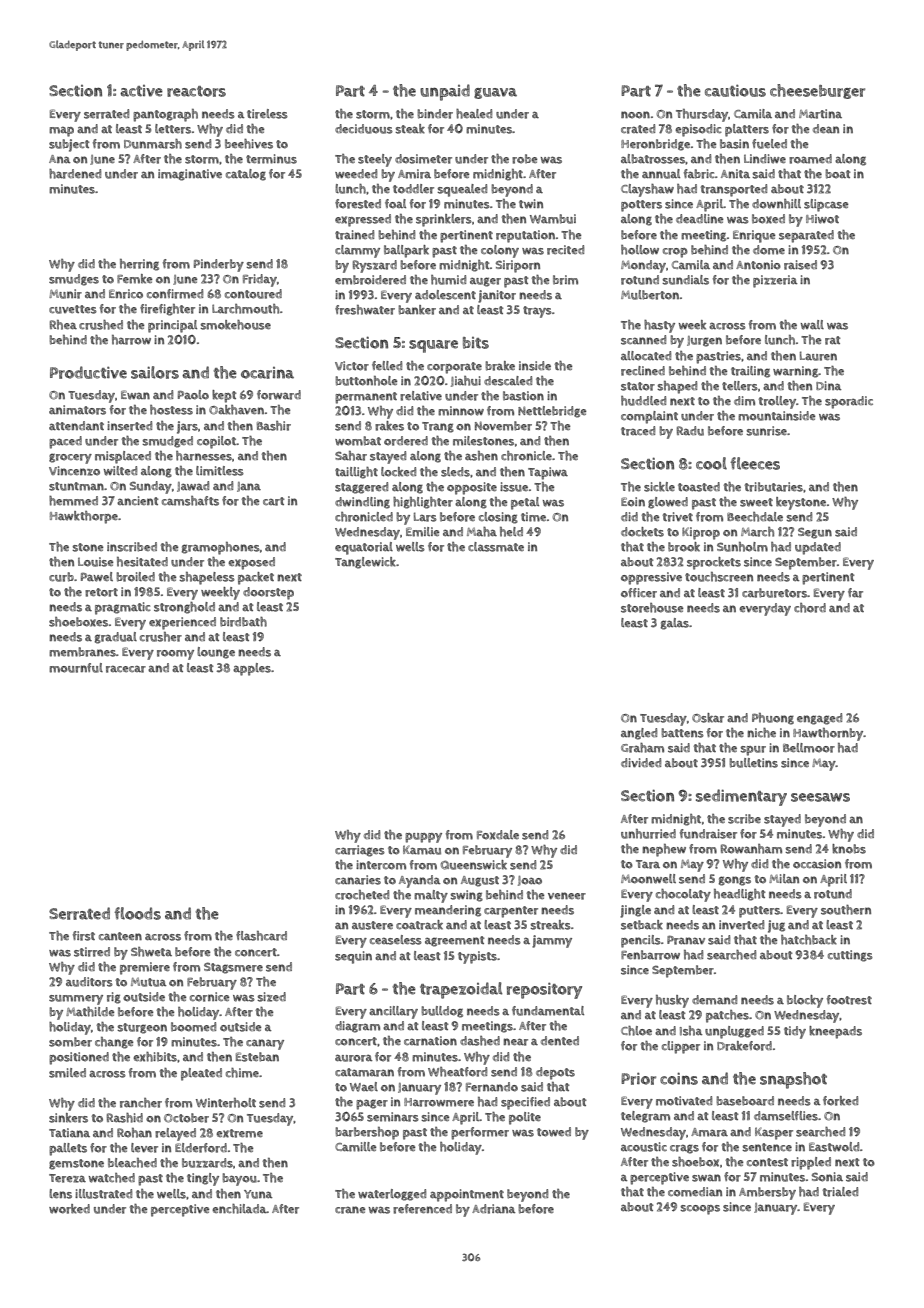 This screenshot has height=1308, width=924. Describe the element at coordinates (498, 835) in the screenshot. I see `Foxdale` at that location.
